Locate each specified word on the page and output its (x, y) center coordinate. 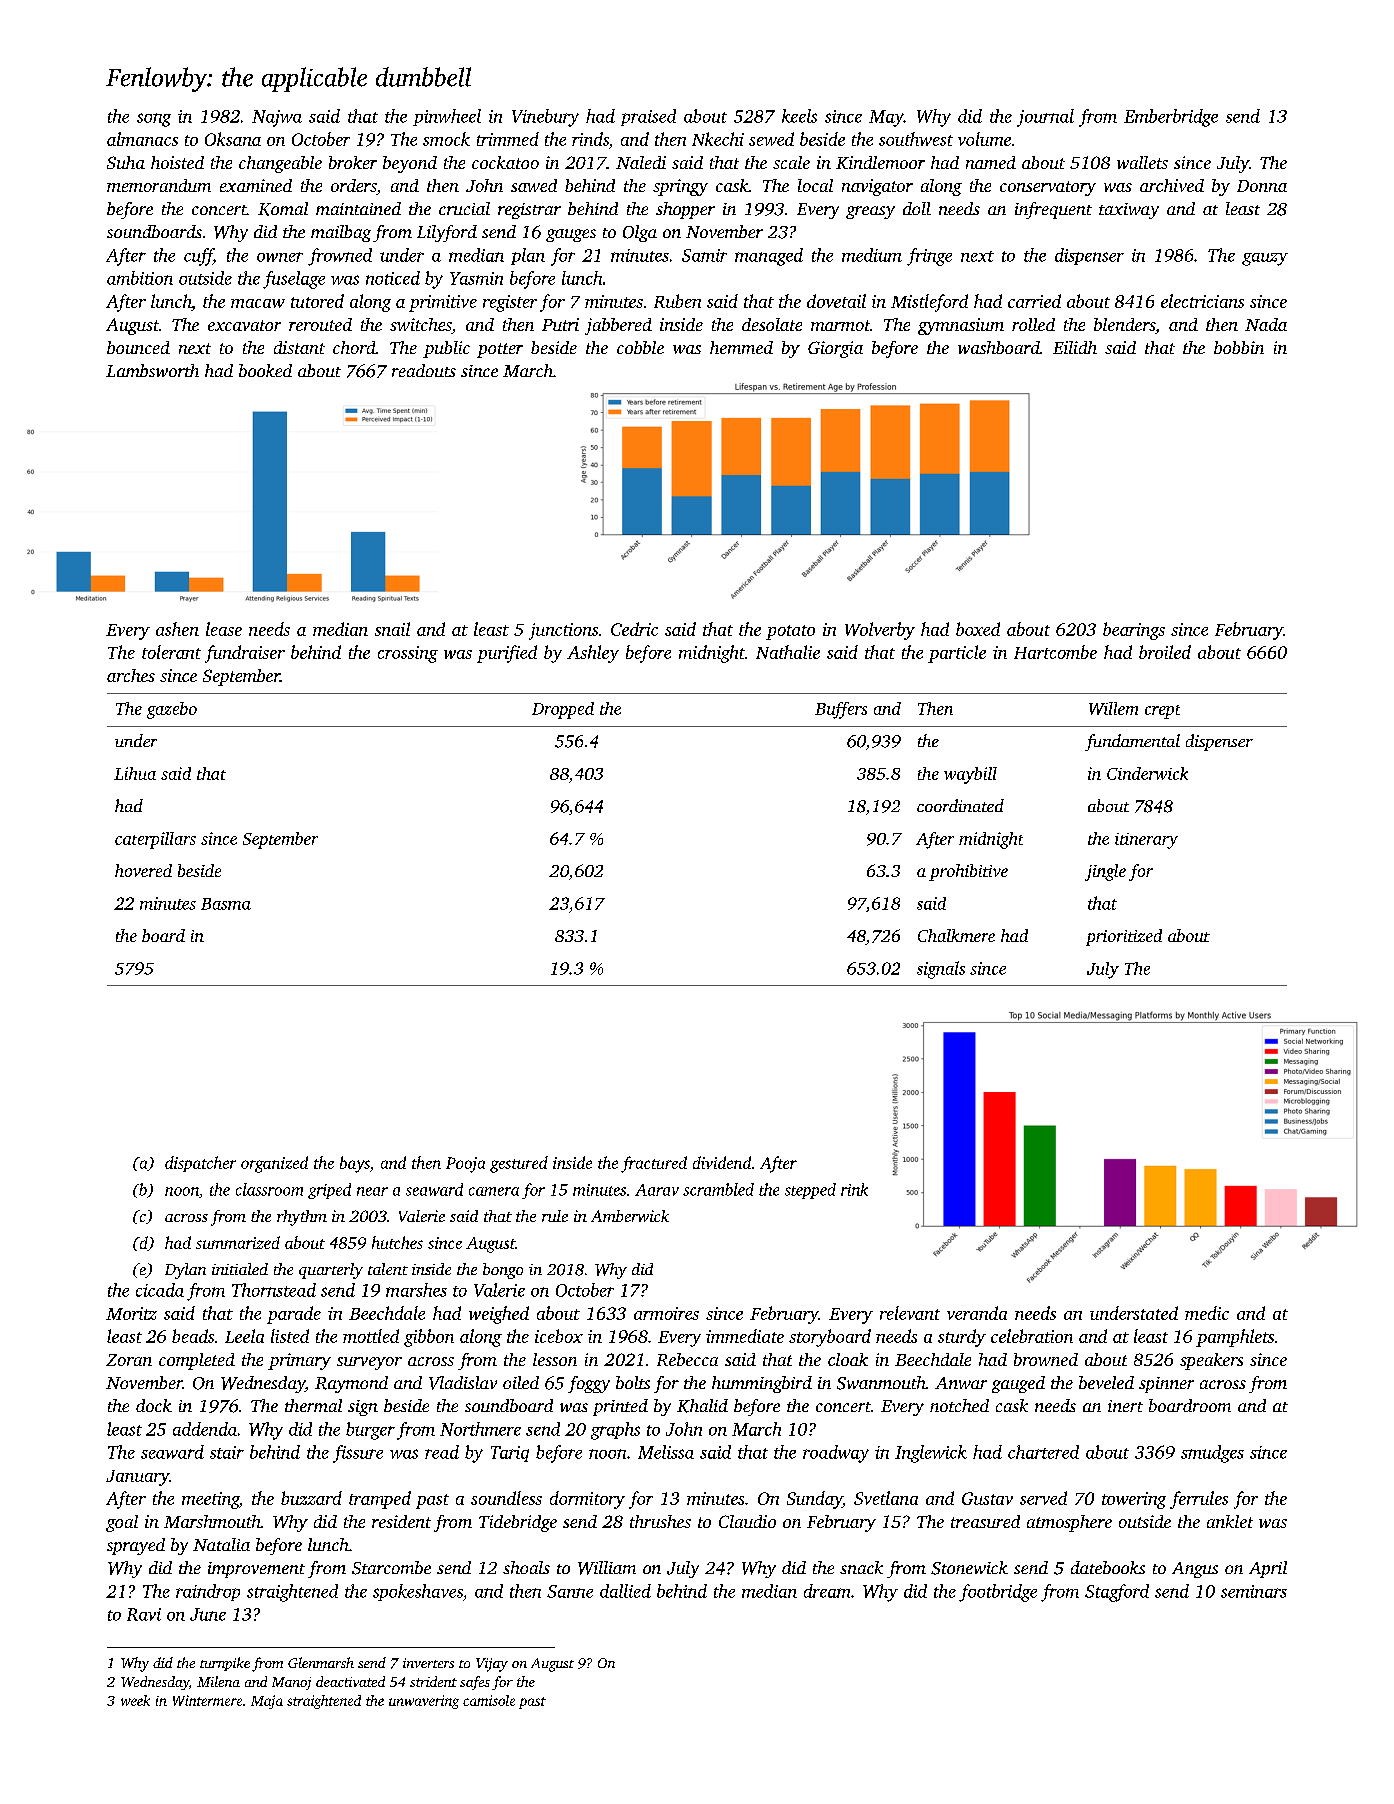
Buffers (841, 710)
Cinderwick (1147, 773)
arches (131, 675)
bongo (503, 1271)
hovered (143, 870)
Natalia (221, 1544)
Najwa (277, 118)
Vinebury (545, 118)
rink (854, 1189)
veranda (977, 1313)
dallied (625, 1591)
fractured (654, 1164)
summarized (238, 1242)
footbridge (998, 1593)
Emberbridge (1171, 118)
